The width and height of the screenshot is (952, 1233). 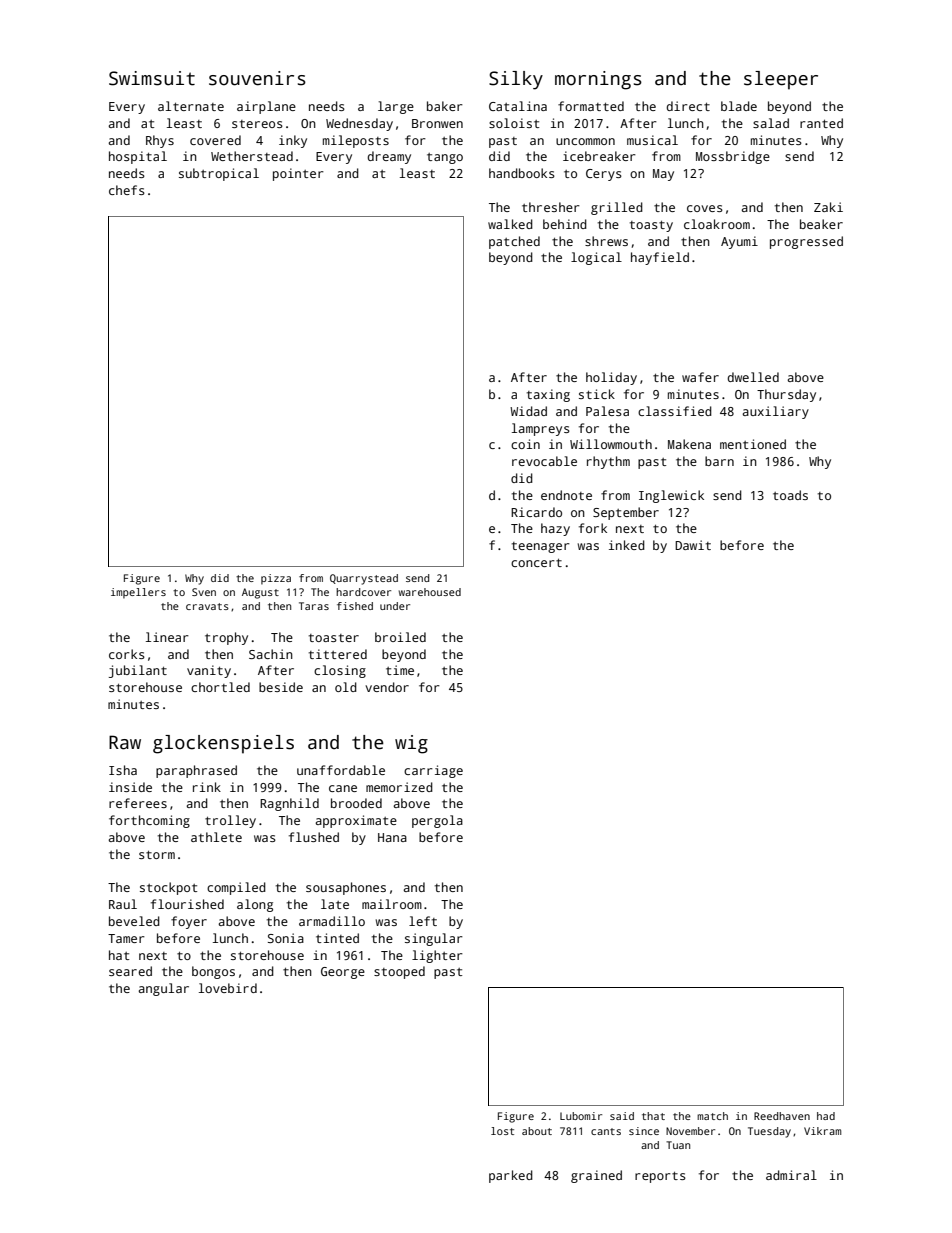 I want to click on carriage, so click(x=433, y=771).
